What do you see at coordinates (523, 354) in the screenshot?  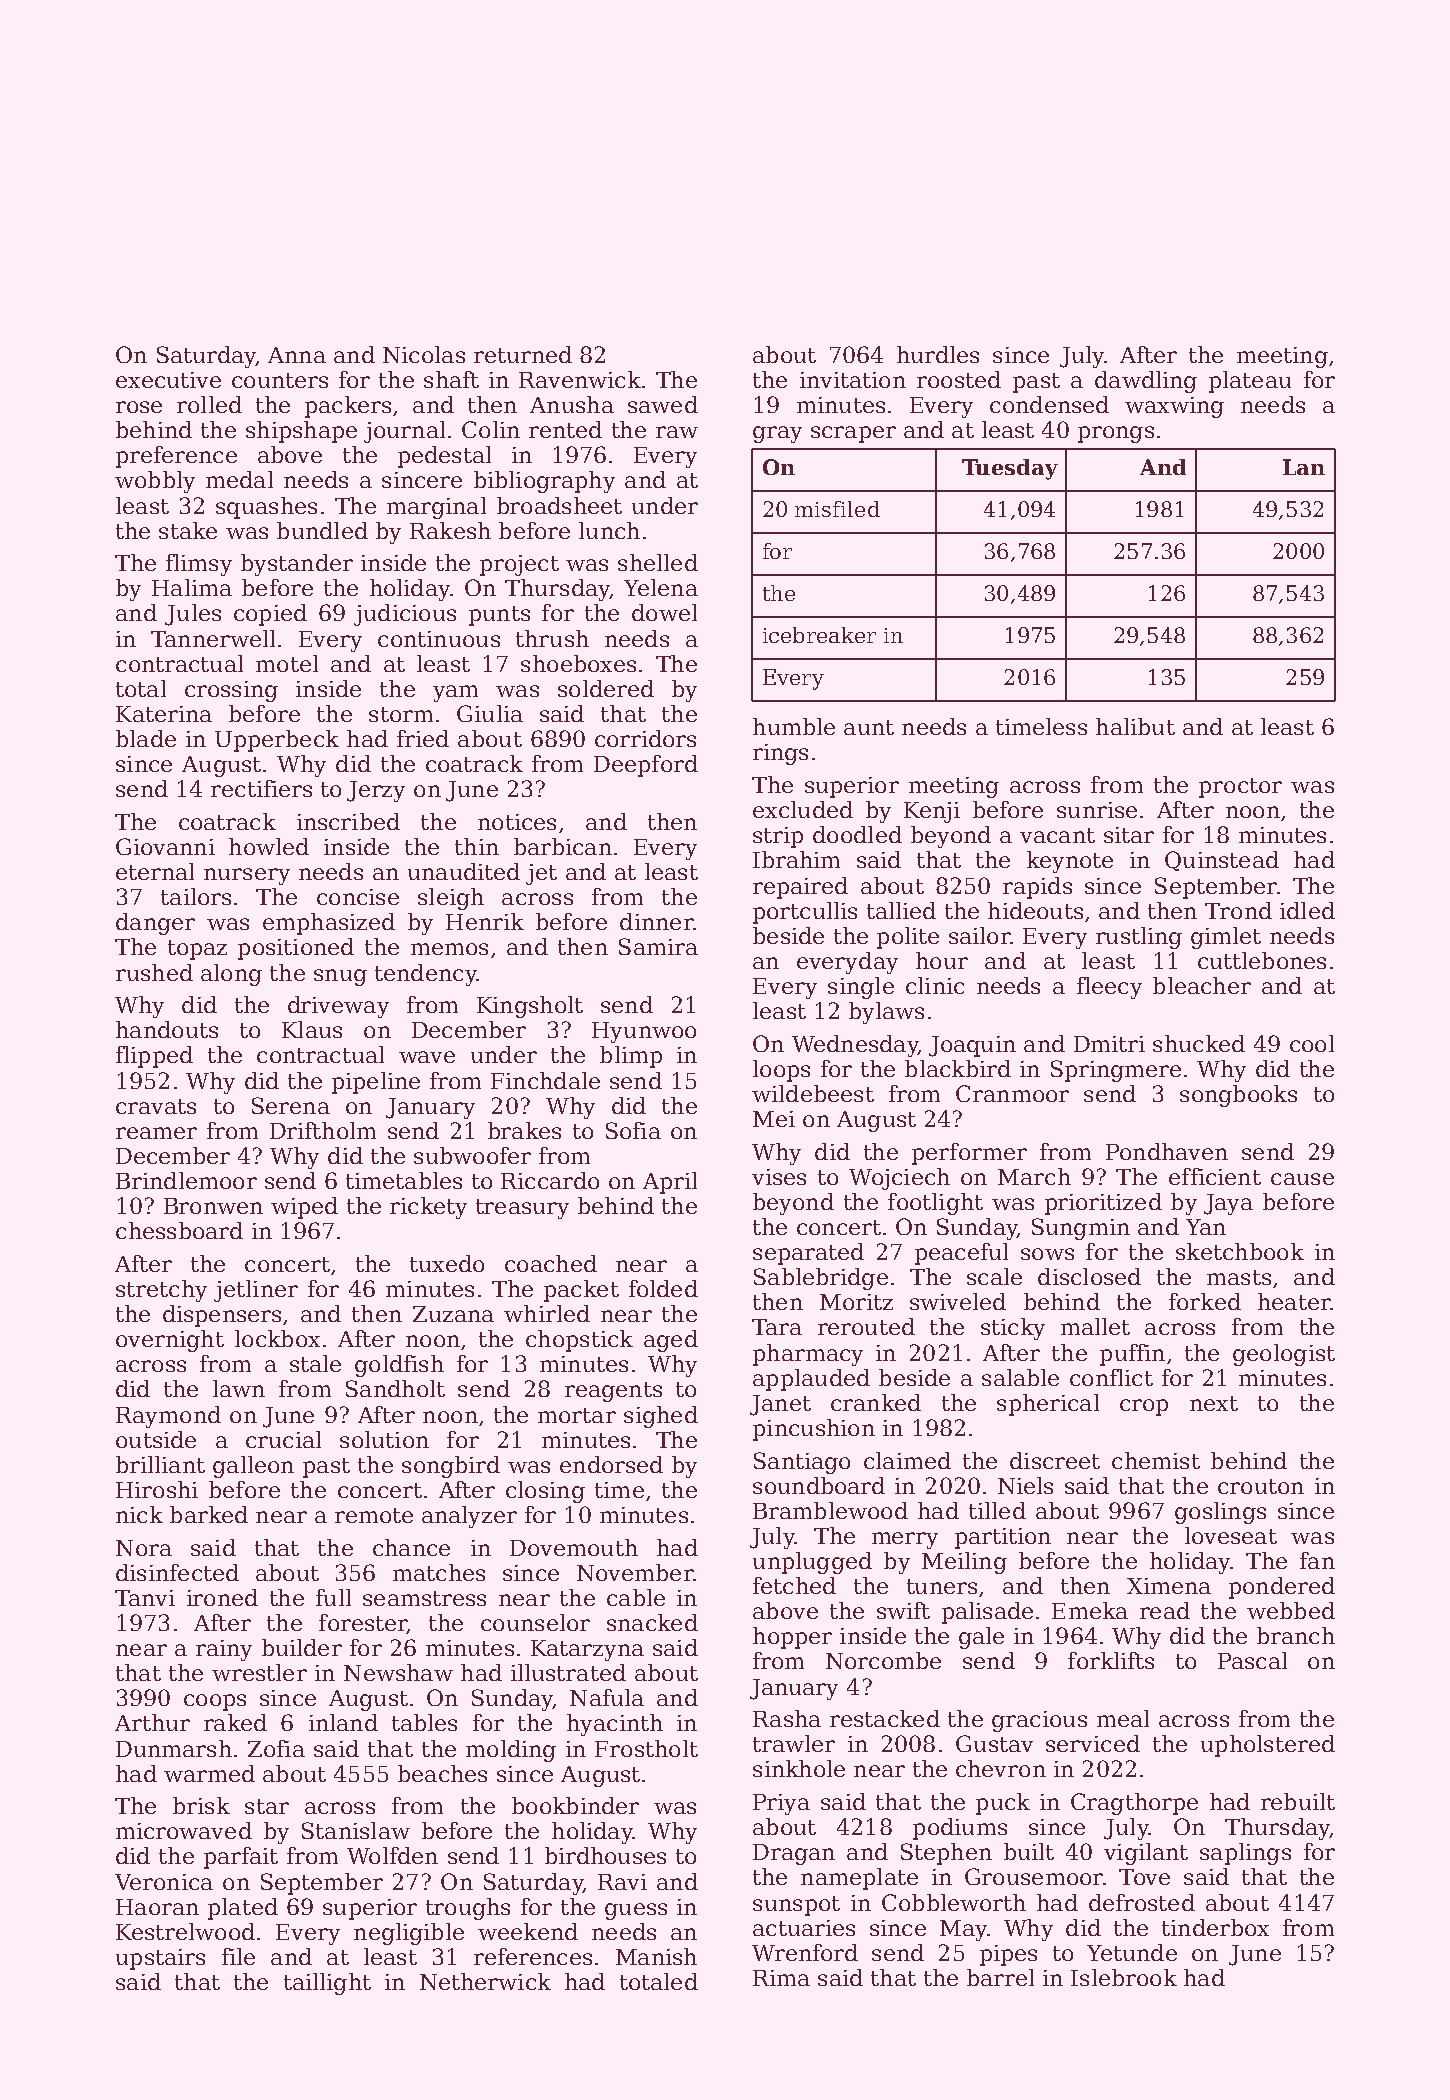 I see `returned` at bounding box center [523, 354].
